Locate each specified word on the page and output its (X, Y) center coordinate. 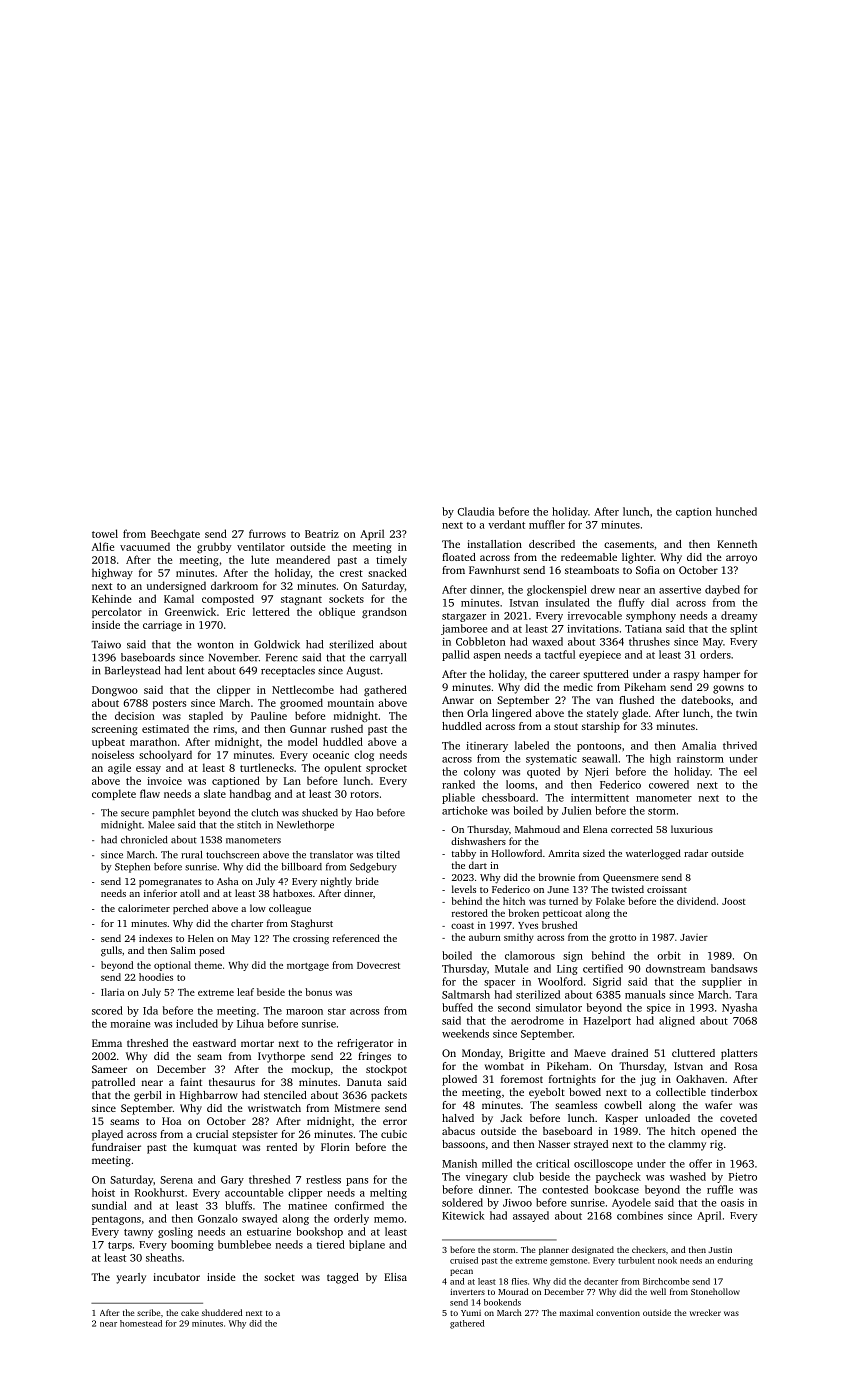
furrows (267, 533)
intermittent (600, 798)
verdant (506, 524)
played (107, 1135)
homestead (141, 1323)
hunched (736, 511)
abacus (458, 1131)
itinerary (487, 747)
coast (462, 926)
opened (718, 1132)
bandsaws (734, 968)
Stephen (132, 868)
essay (148, 770)
